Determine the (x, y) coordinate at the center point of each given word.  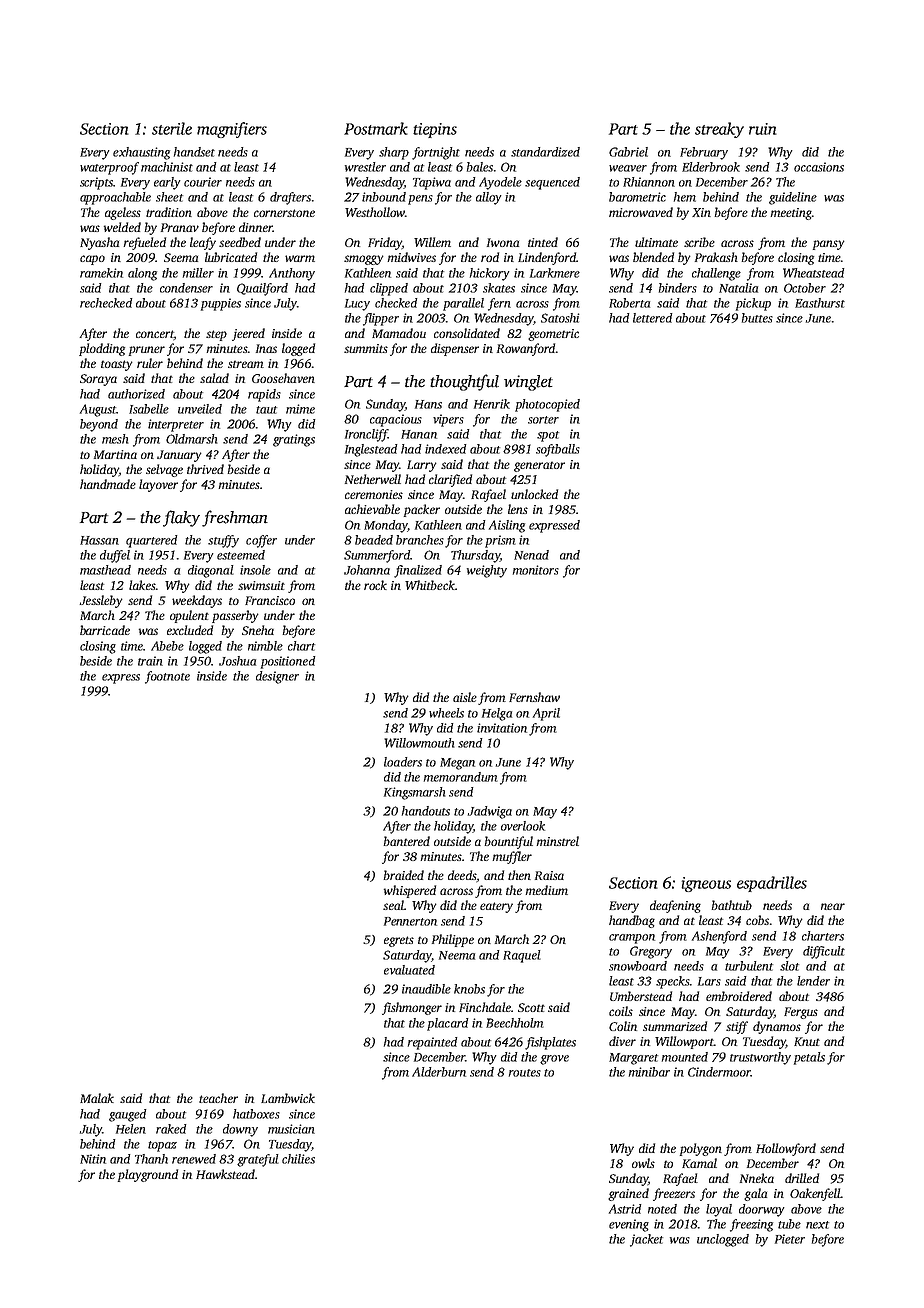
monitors (536, 570)
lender (813, 981)
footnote (167, 677)
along (142, 274)
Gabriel (628, 152)
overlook (523, 826)
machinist (167, 167)
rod (490, 257)
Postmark (376, 128)
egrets (399, 941)
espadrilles (772, 884)
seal (393, 905)
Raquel (522, 956)
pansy (829, 245)
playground (148, 1175)
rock (375, 585)
